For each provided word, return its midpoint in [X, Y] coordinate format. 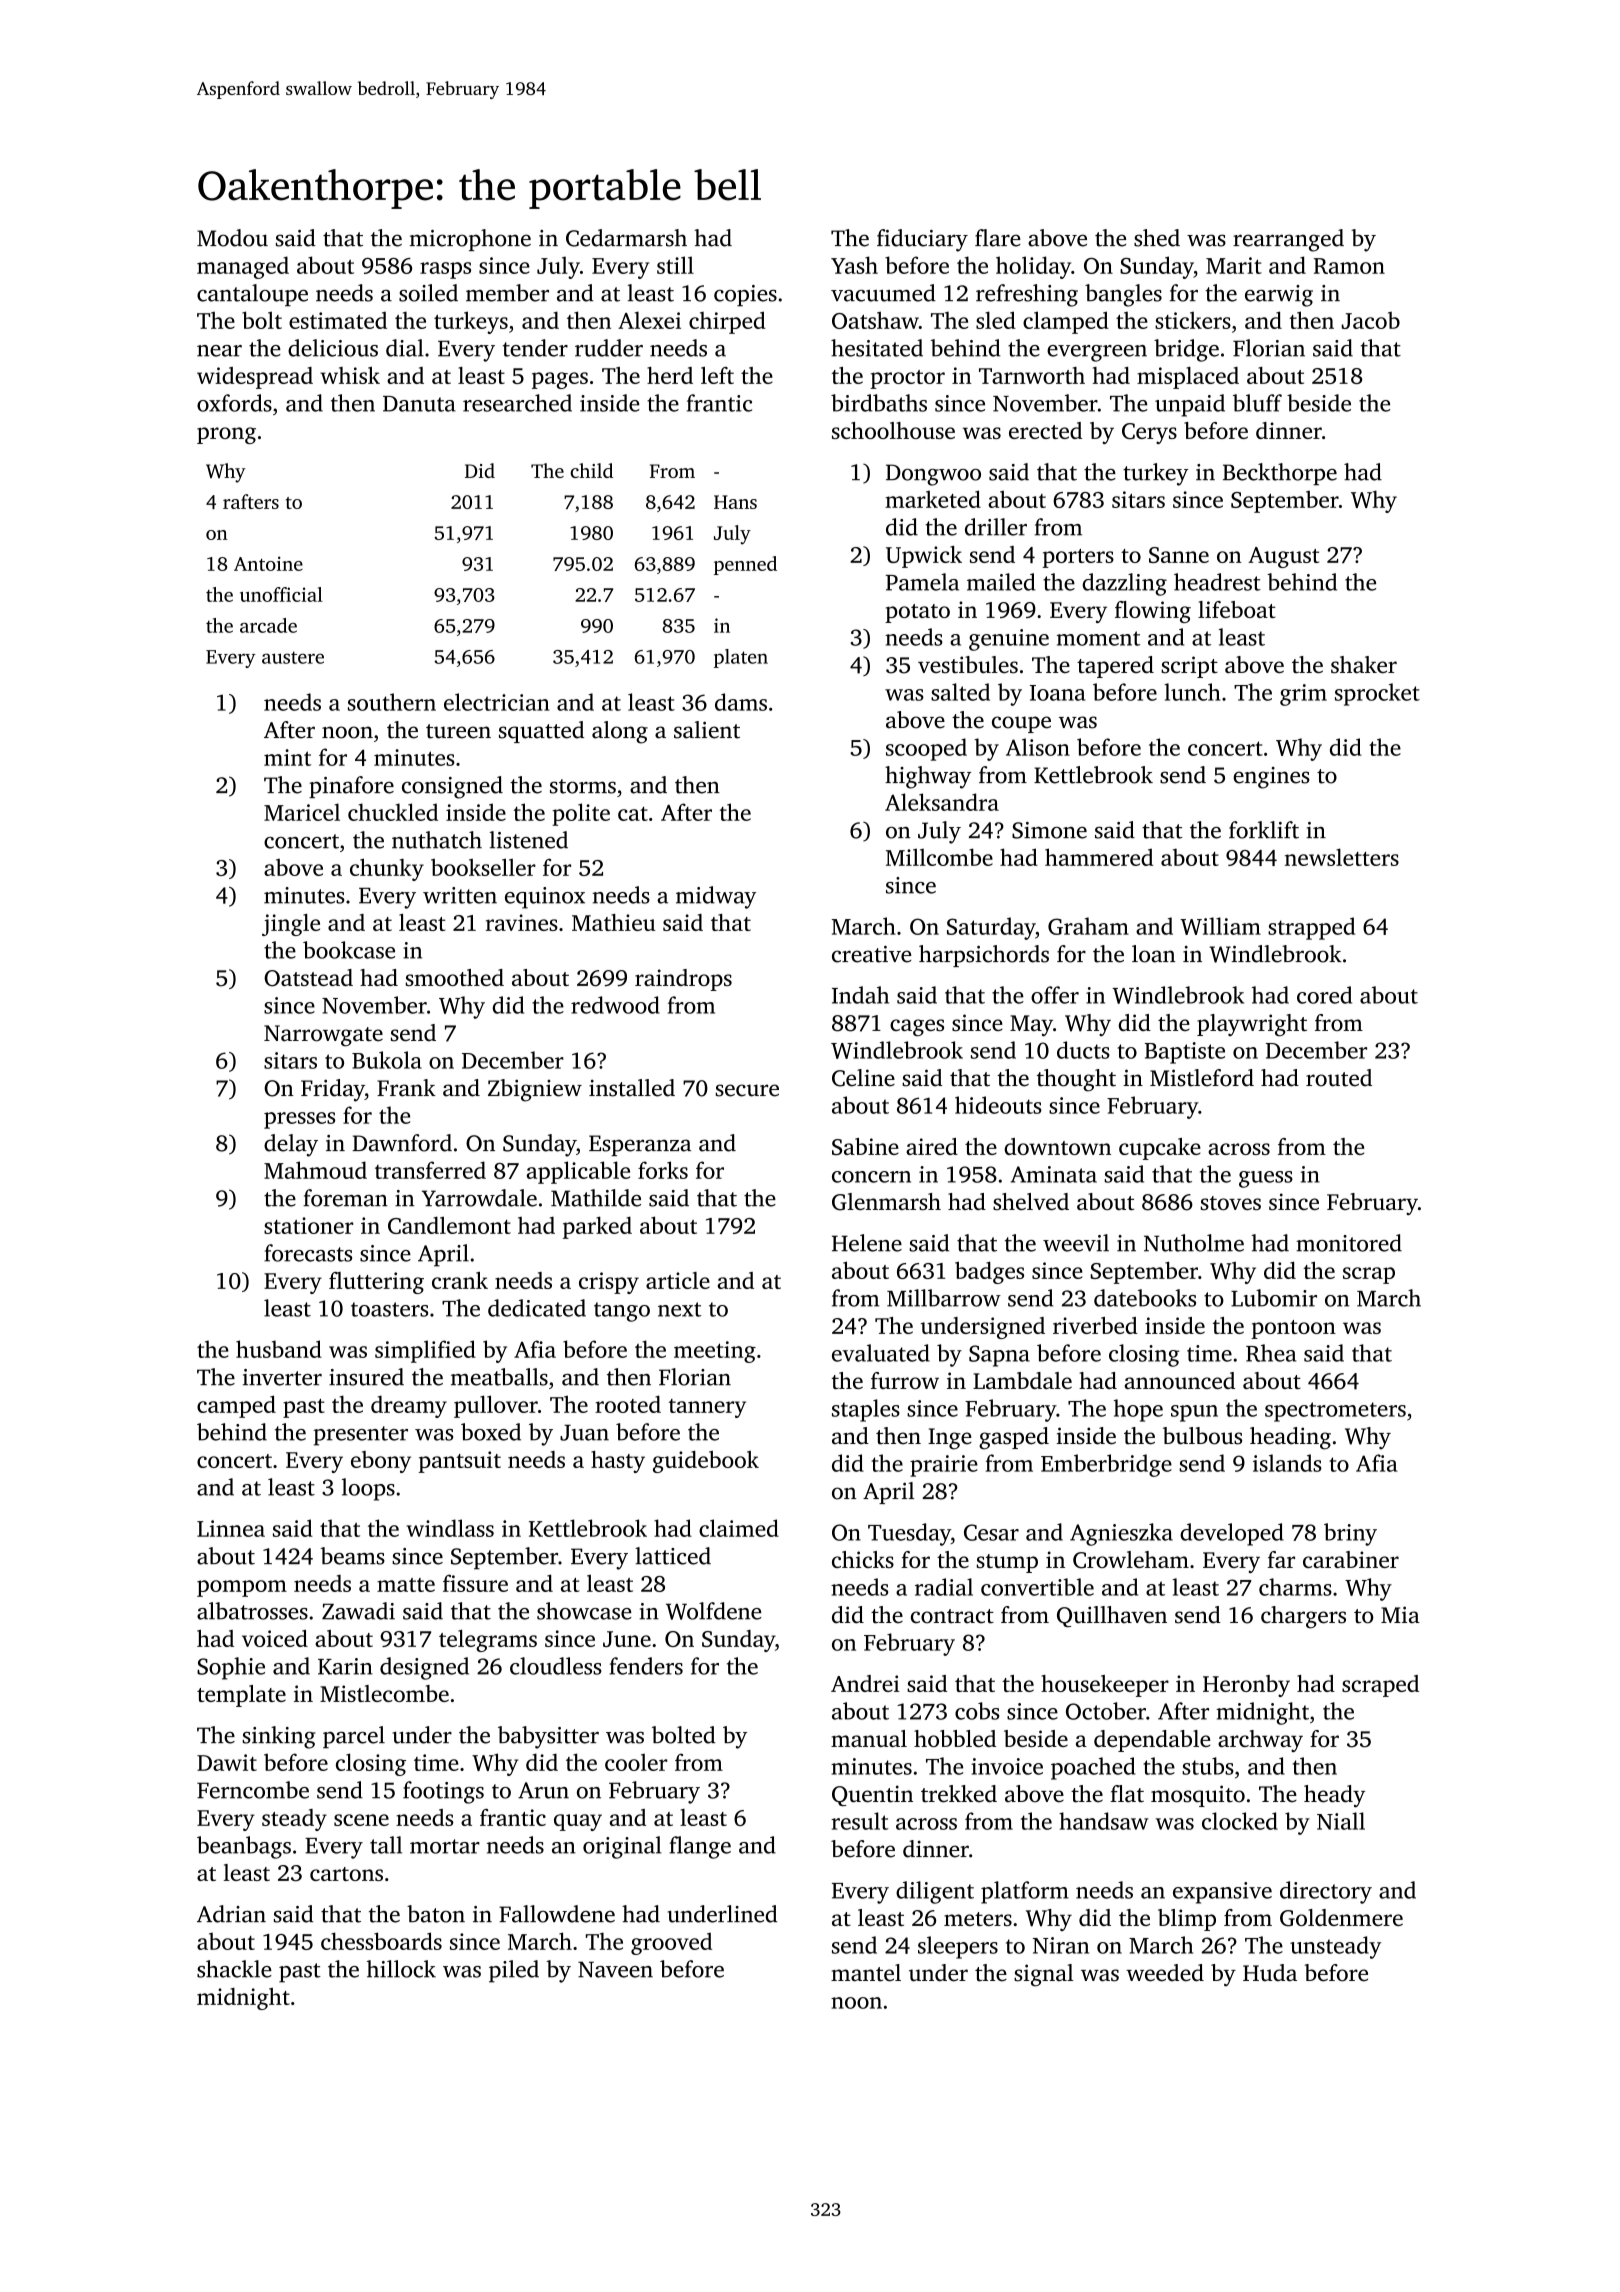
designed [424, 1668]
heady [1334, 1796]
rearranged [1288, 240]
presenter [360, 1436]
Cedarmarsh [626, 238]
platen [741, 658]
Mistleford [1202, 1078]
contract [952, 1616]
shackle [234, 1969]
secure [747, 1090]
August [1283, 557]
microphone [470, 240]
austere [293, 657]
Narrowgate [323, 1036]
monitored [1349, 1243]
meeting [715, 1352]
